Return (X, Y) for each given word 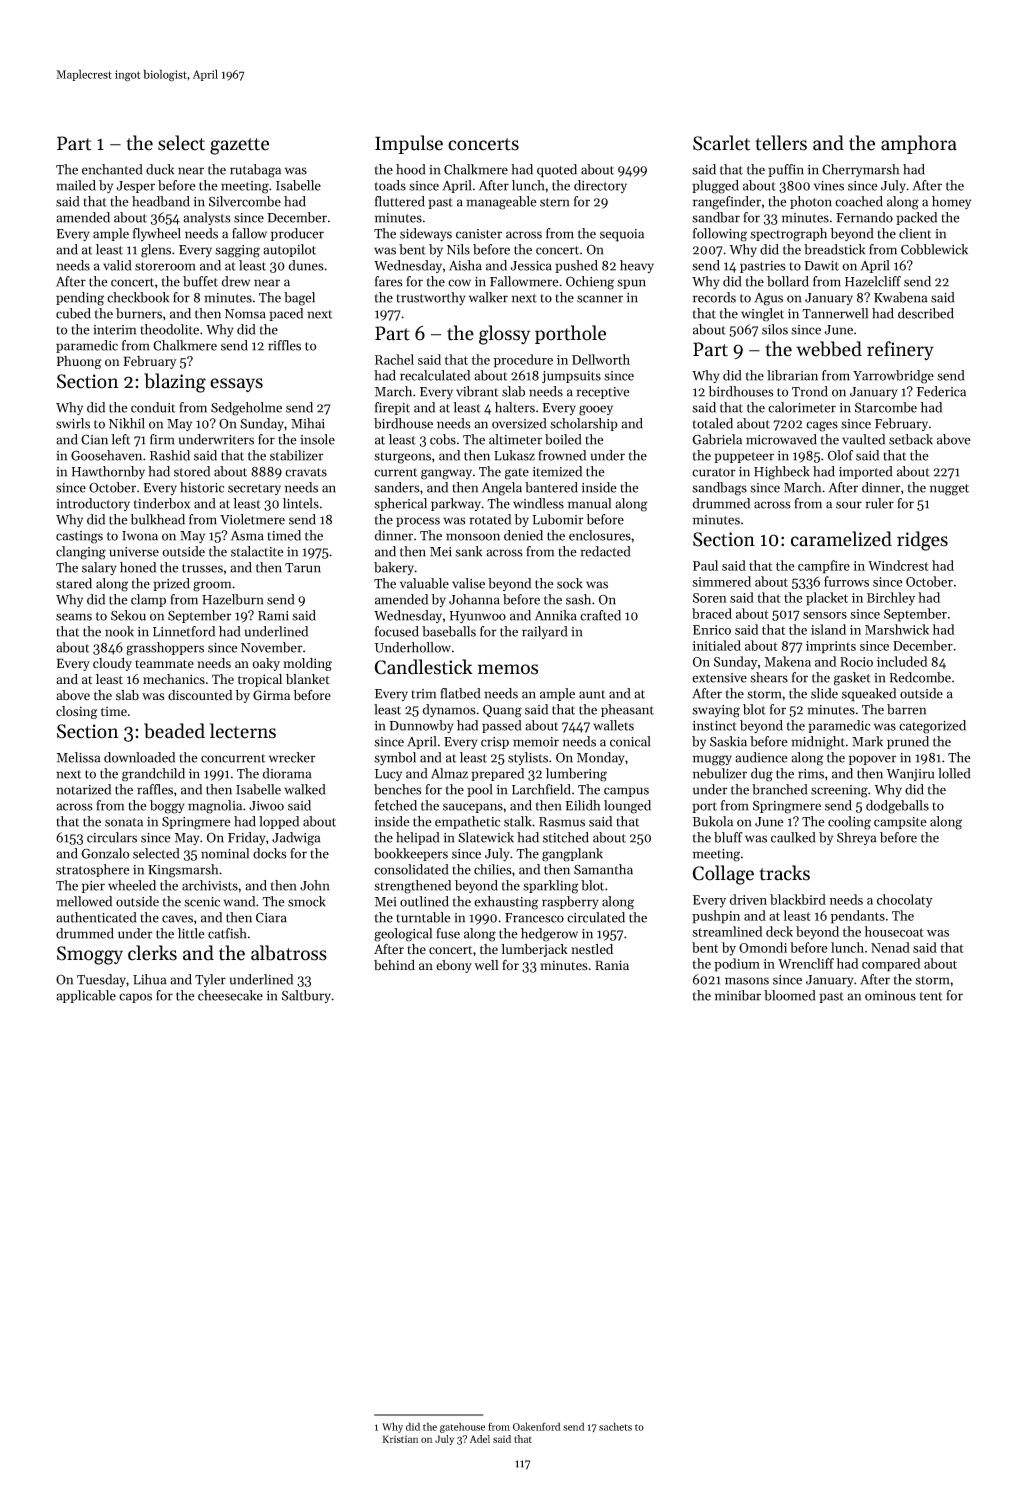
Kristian (400, 1439)
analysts (207, 218)
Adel (480, 1439)
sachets (615, 1426)
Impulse (409, 144)
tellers (781, 143)
